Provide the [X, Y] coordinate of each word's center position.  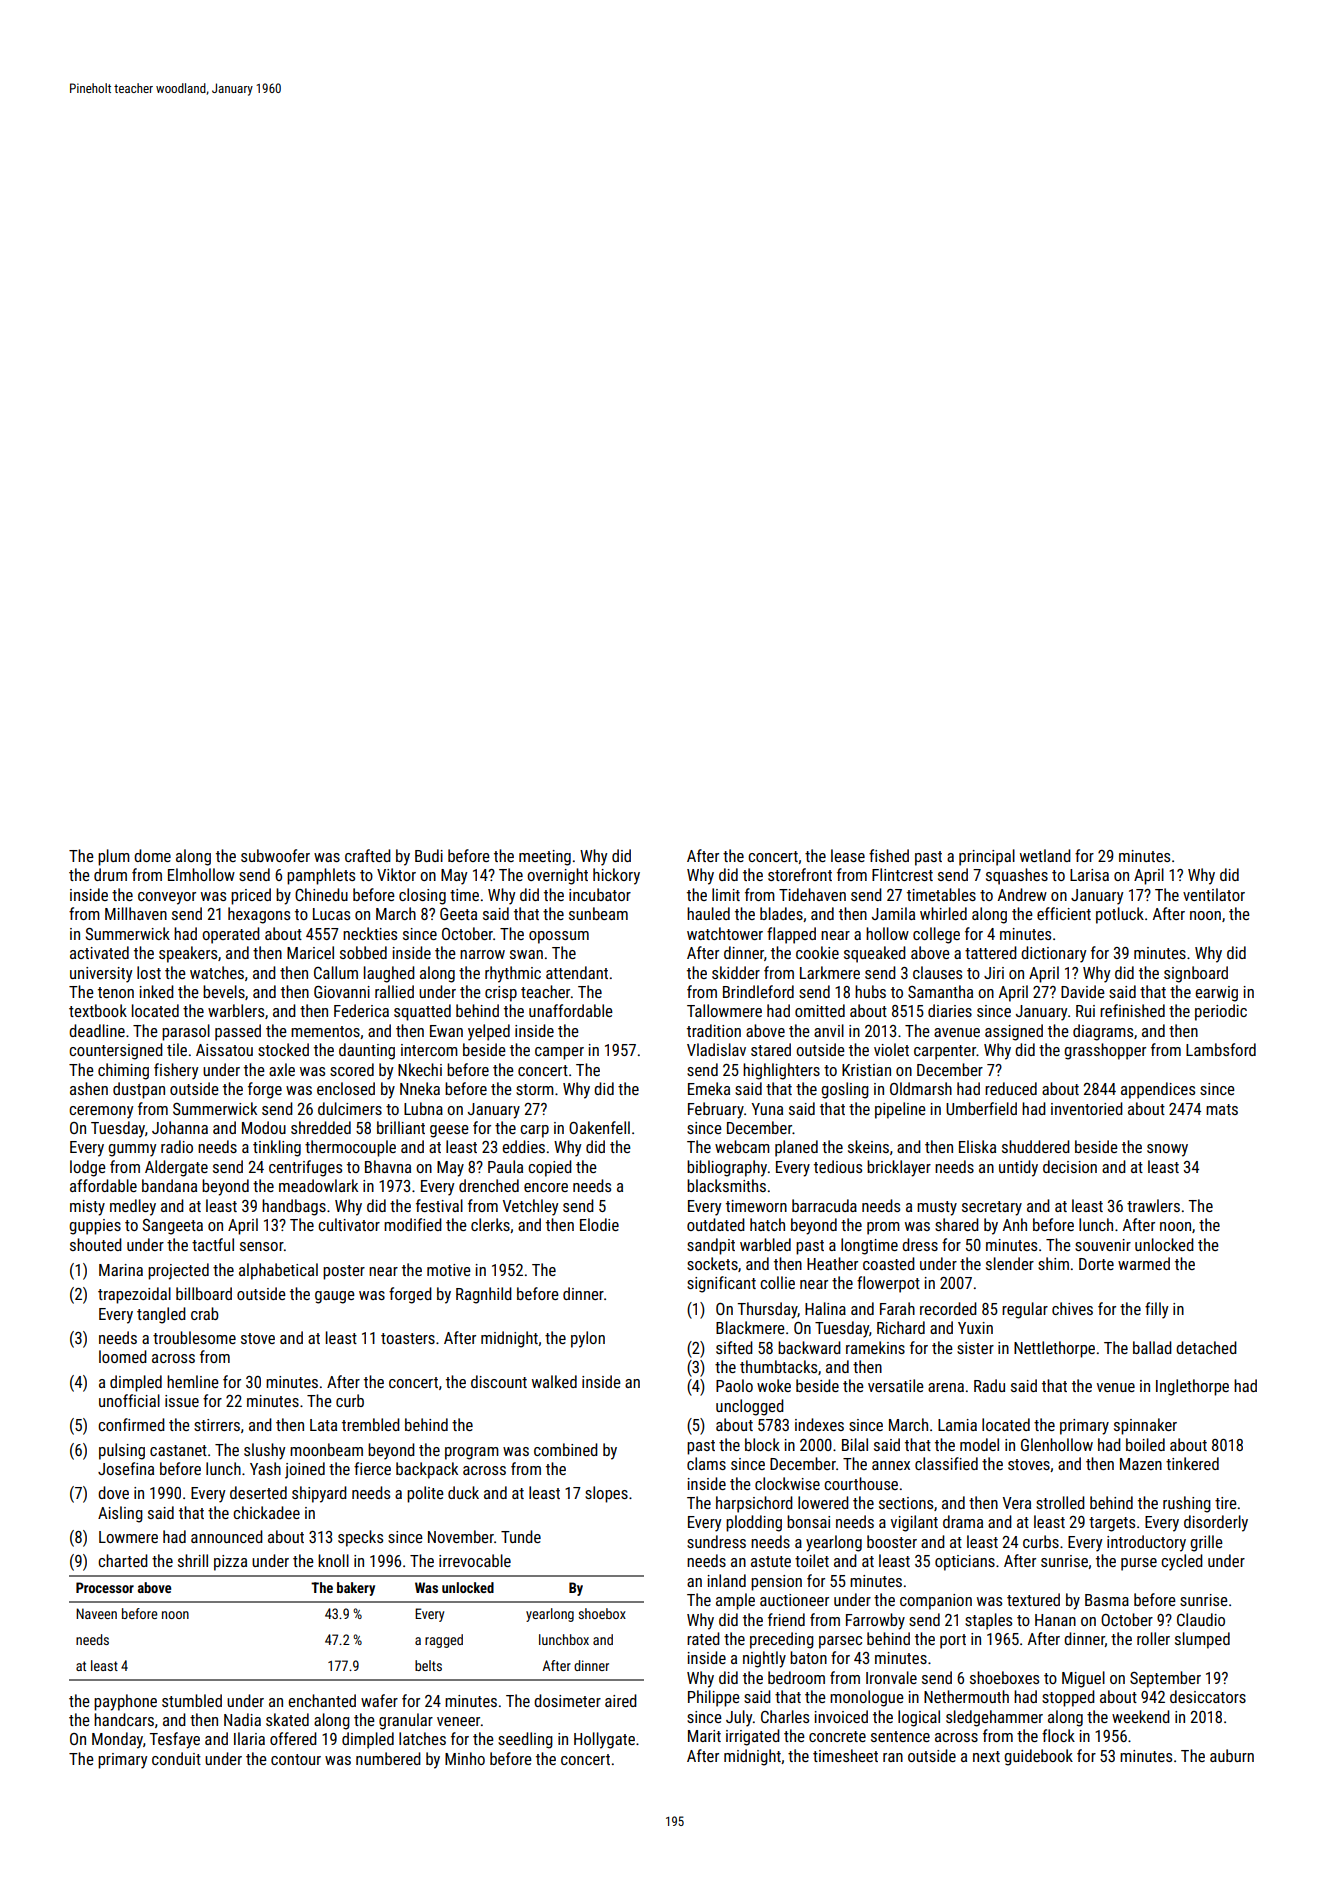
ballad [1152, 1347]
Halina [825, 1308]
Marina [121, 1270]
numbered [388, 1758]
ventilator [1214, 894]
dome [152, 855]
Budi [429, 855]
